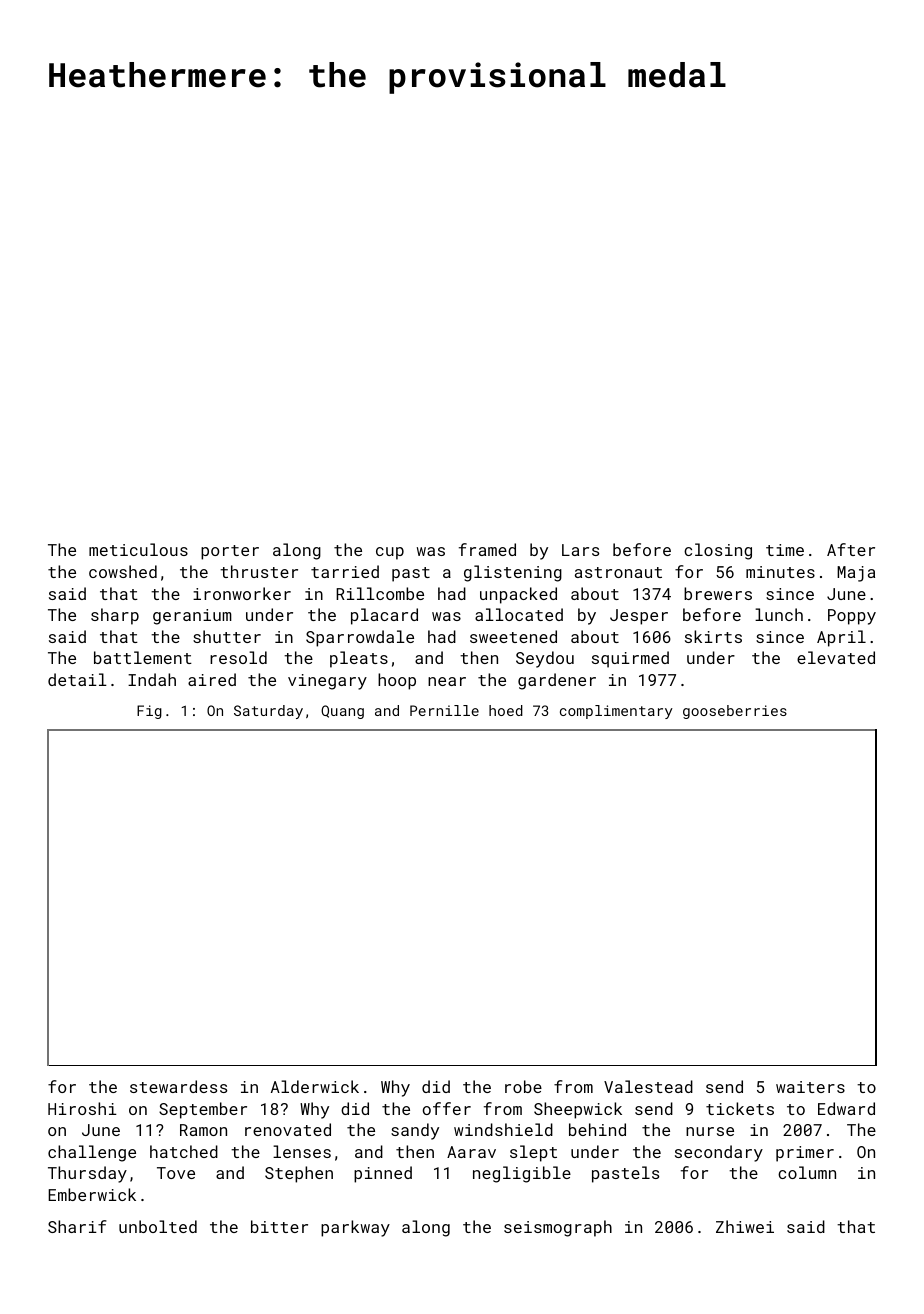 This screenshot has height=1314, width=924. Describe the element at coordinates (242, 593) in the screenshot. I see `ironworker` at that location.
